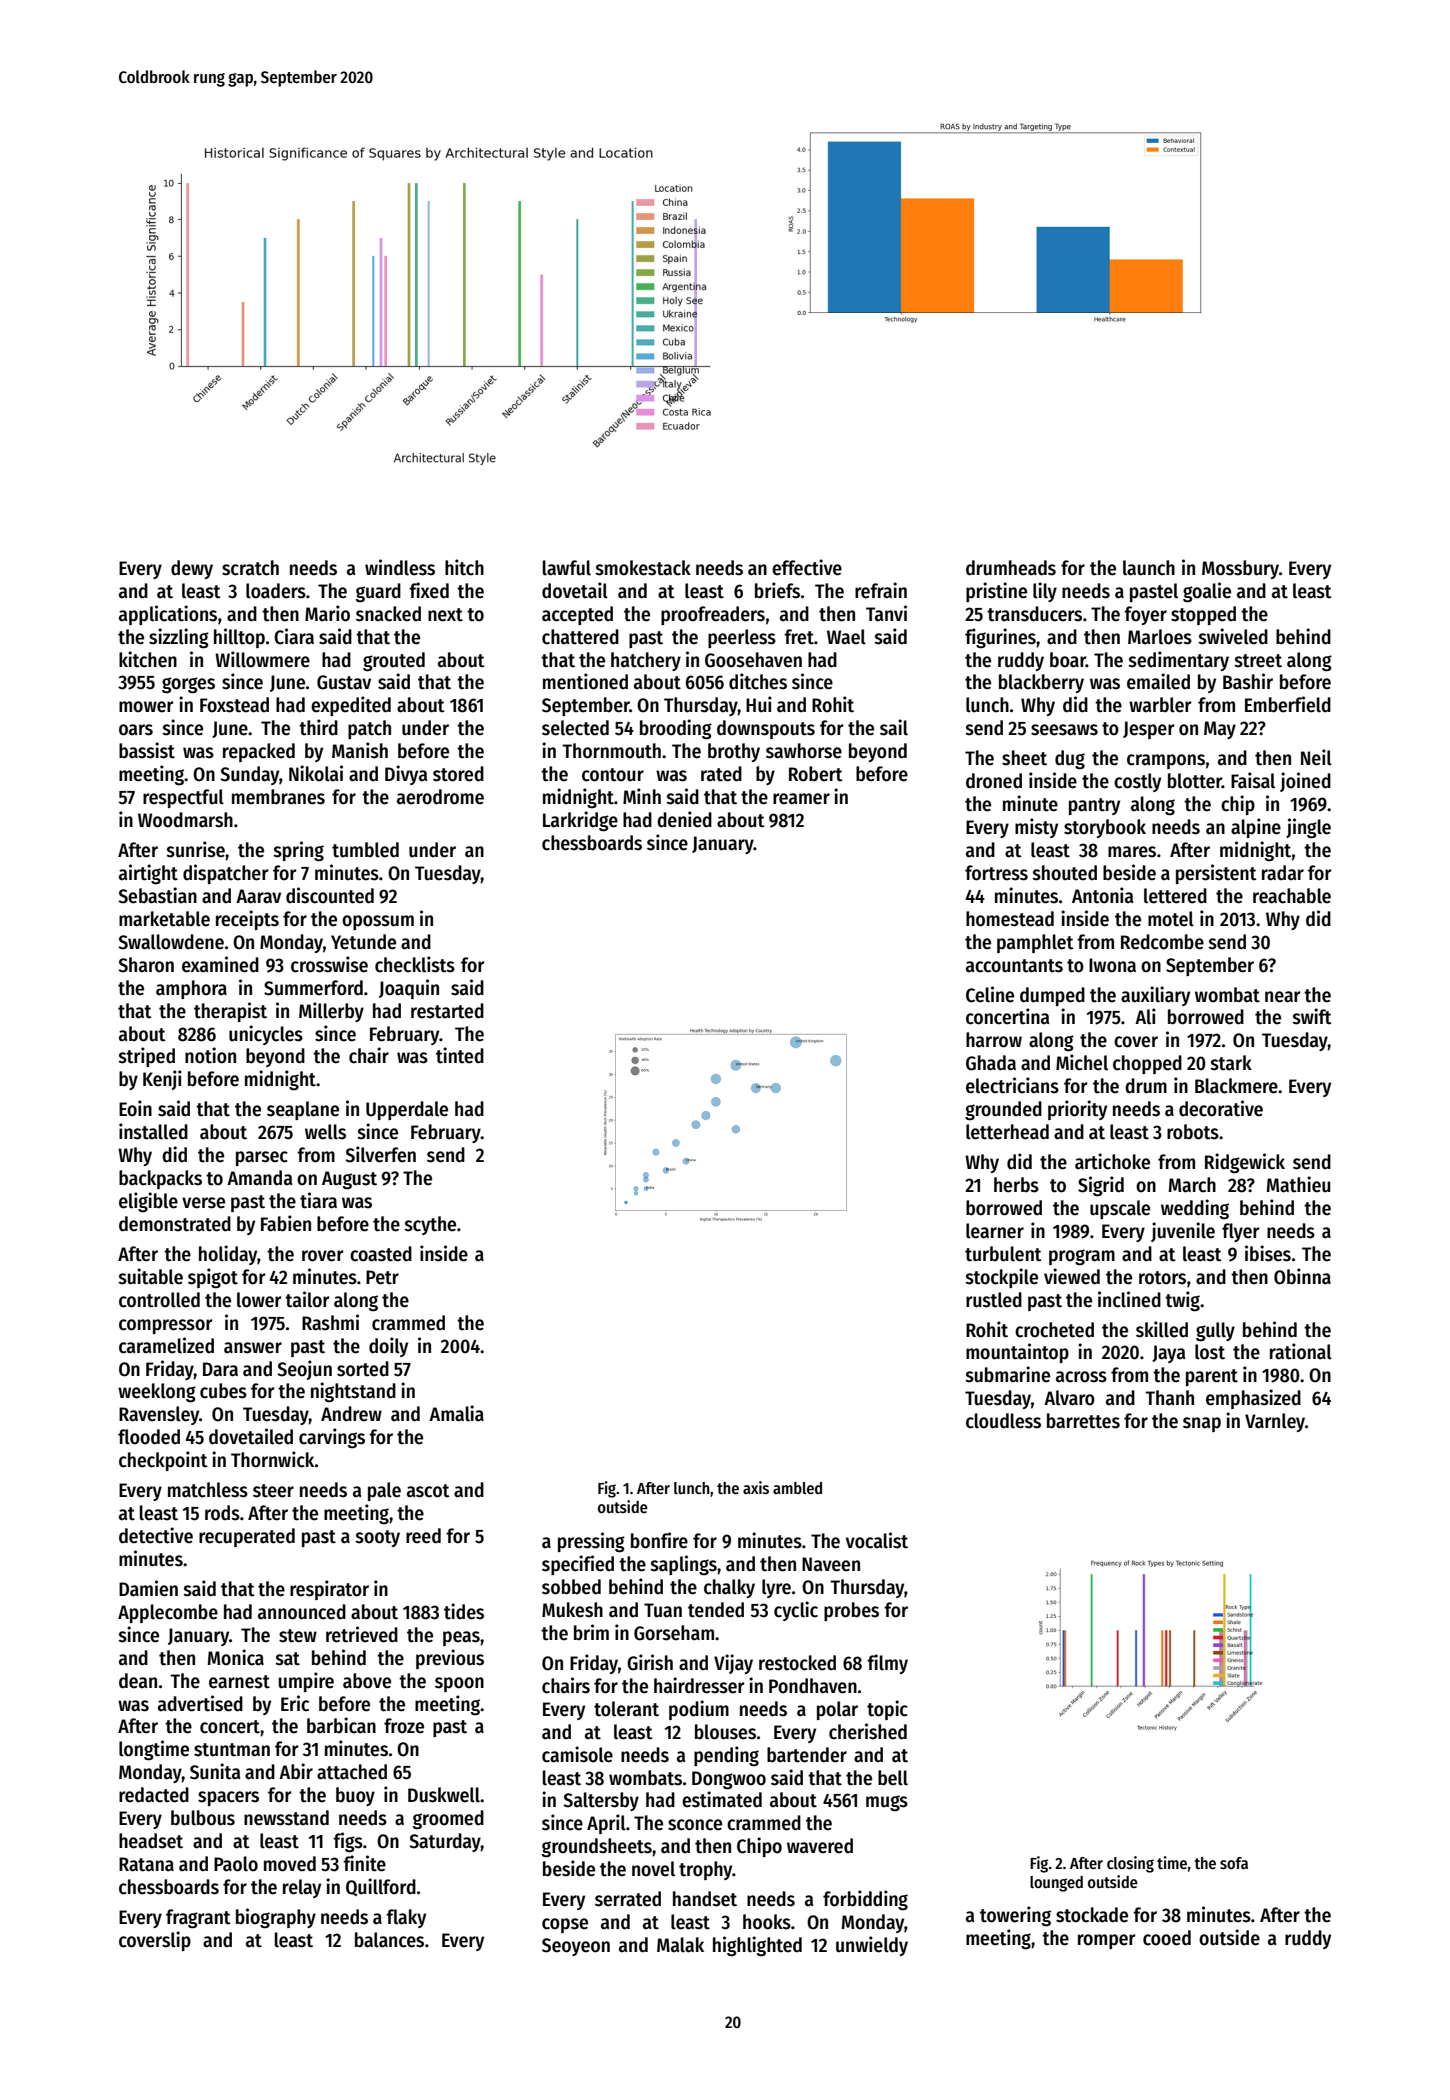  I want to click on Tuan, so click(663, 1610).
